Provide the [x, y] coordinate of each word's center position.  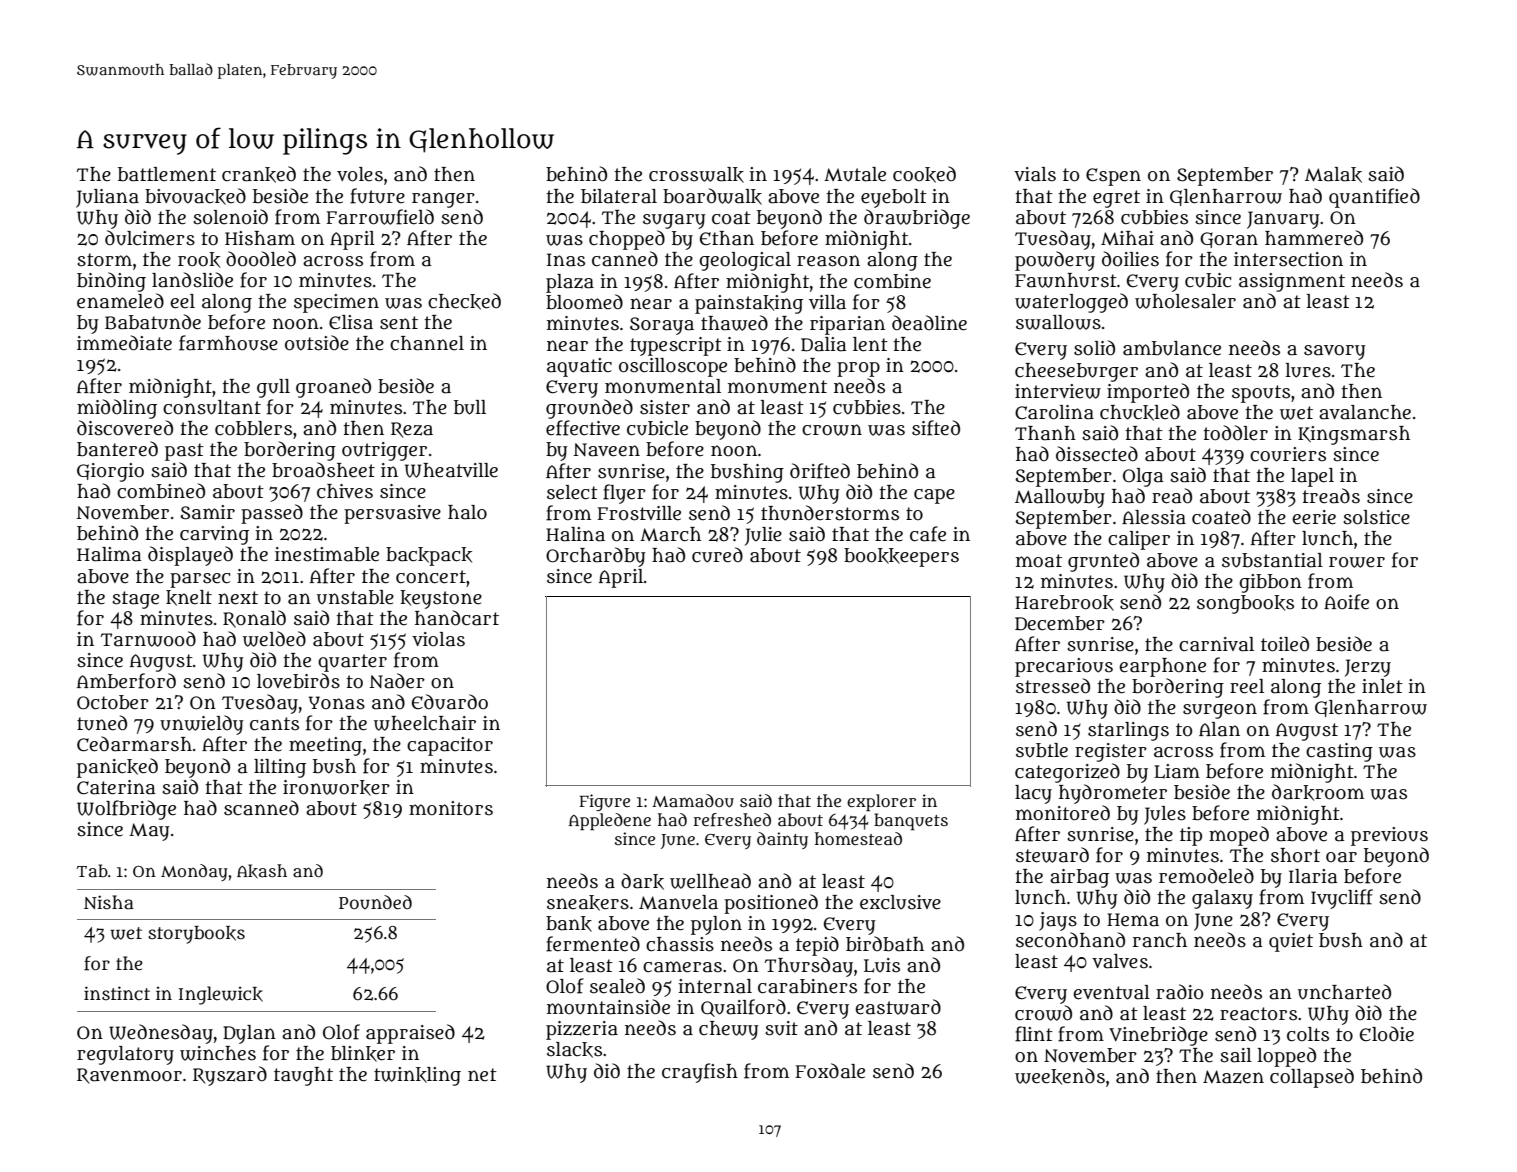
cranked [259, 174]
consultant [212, 407]
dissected [1097, 454]
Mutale [855, 174]
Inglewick [221, 995]
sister [665, 407]
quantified [1374, 198]
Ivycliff [1342, 899]
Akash [262, 871]
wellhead [710, 881]
